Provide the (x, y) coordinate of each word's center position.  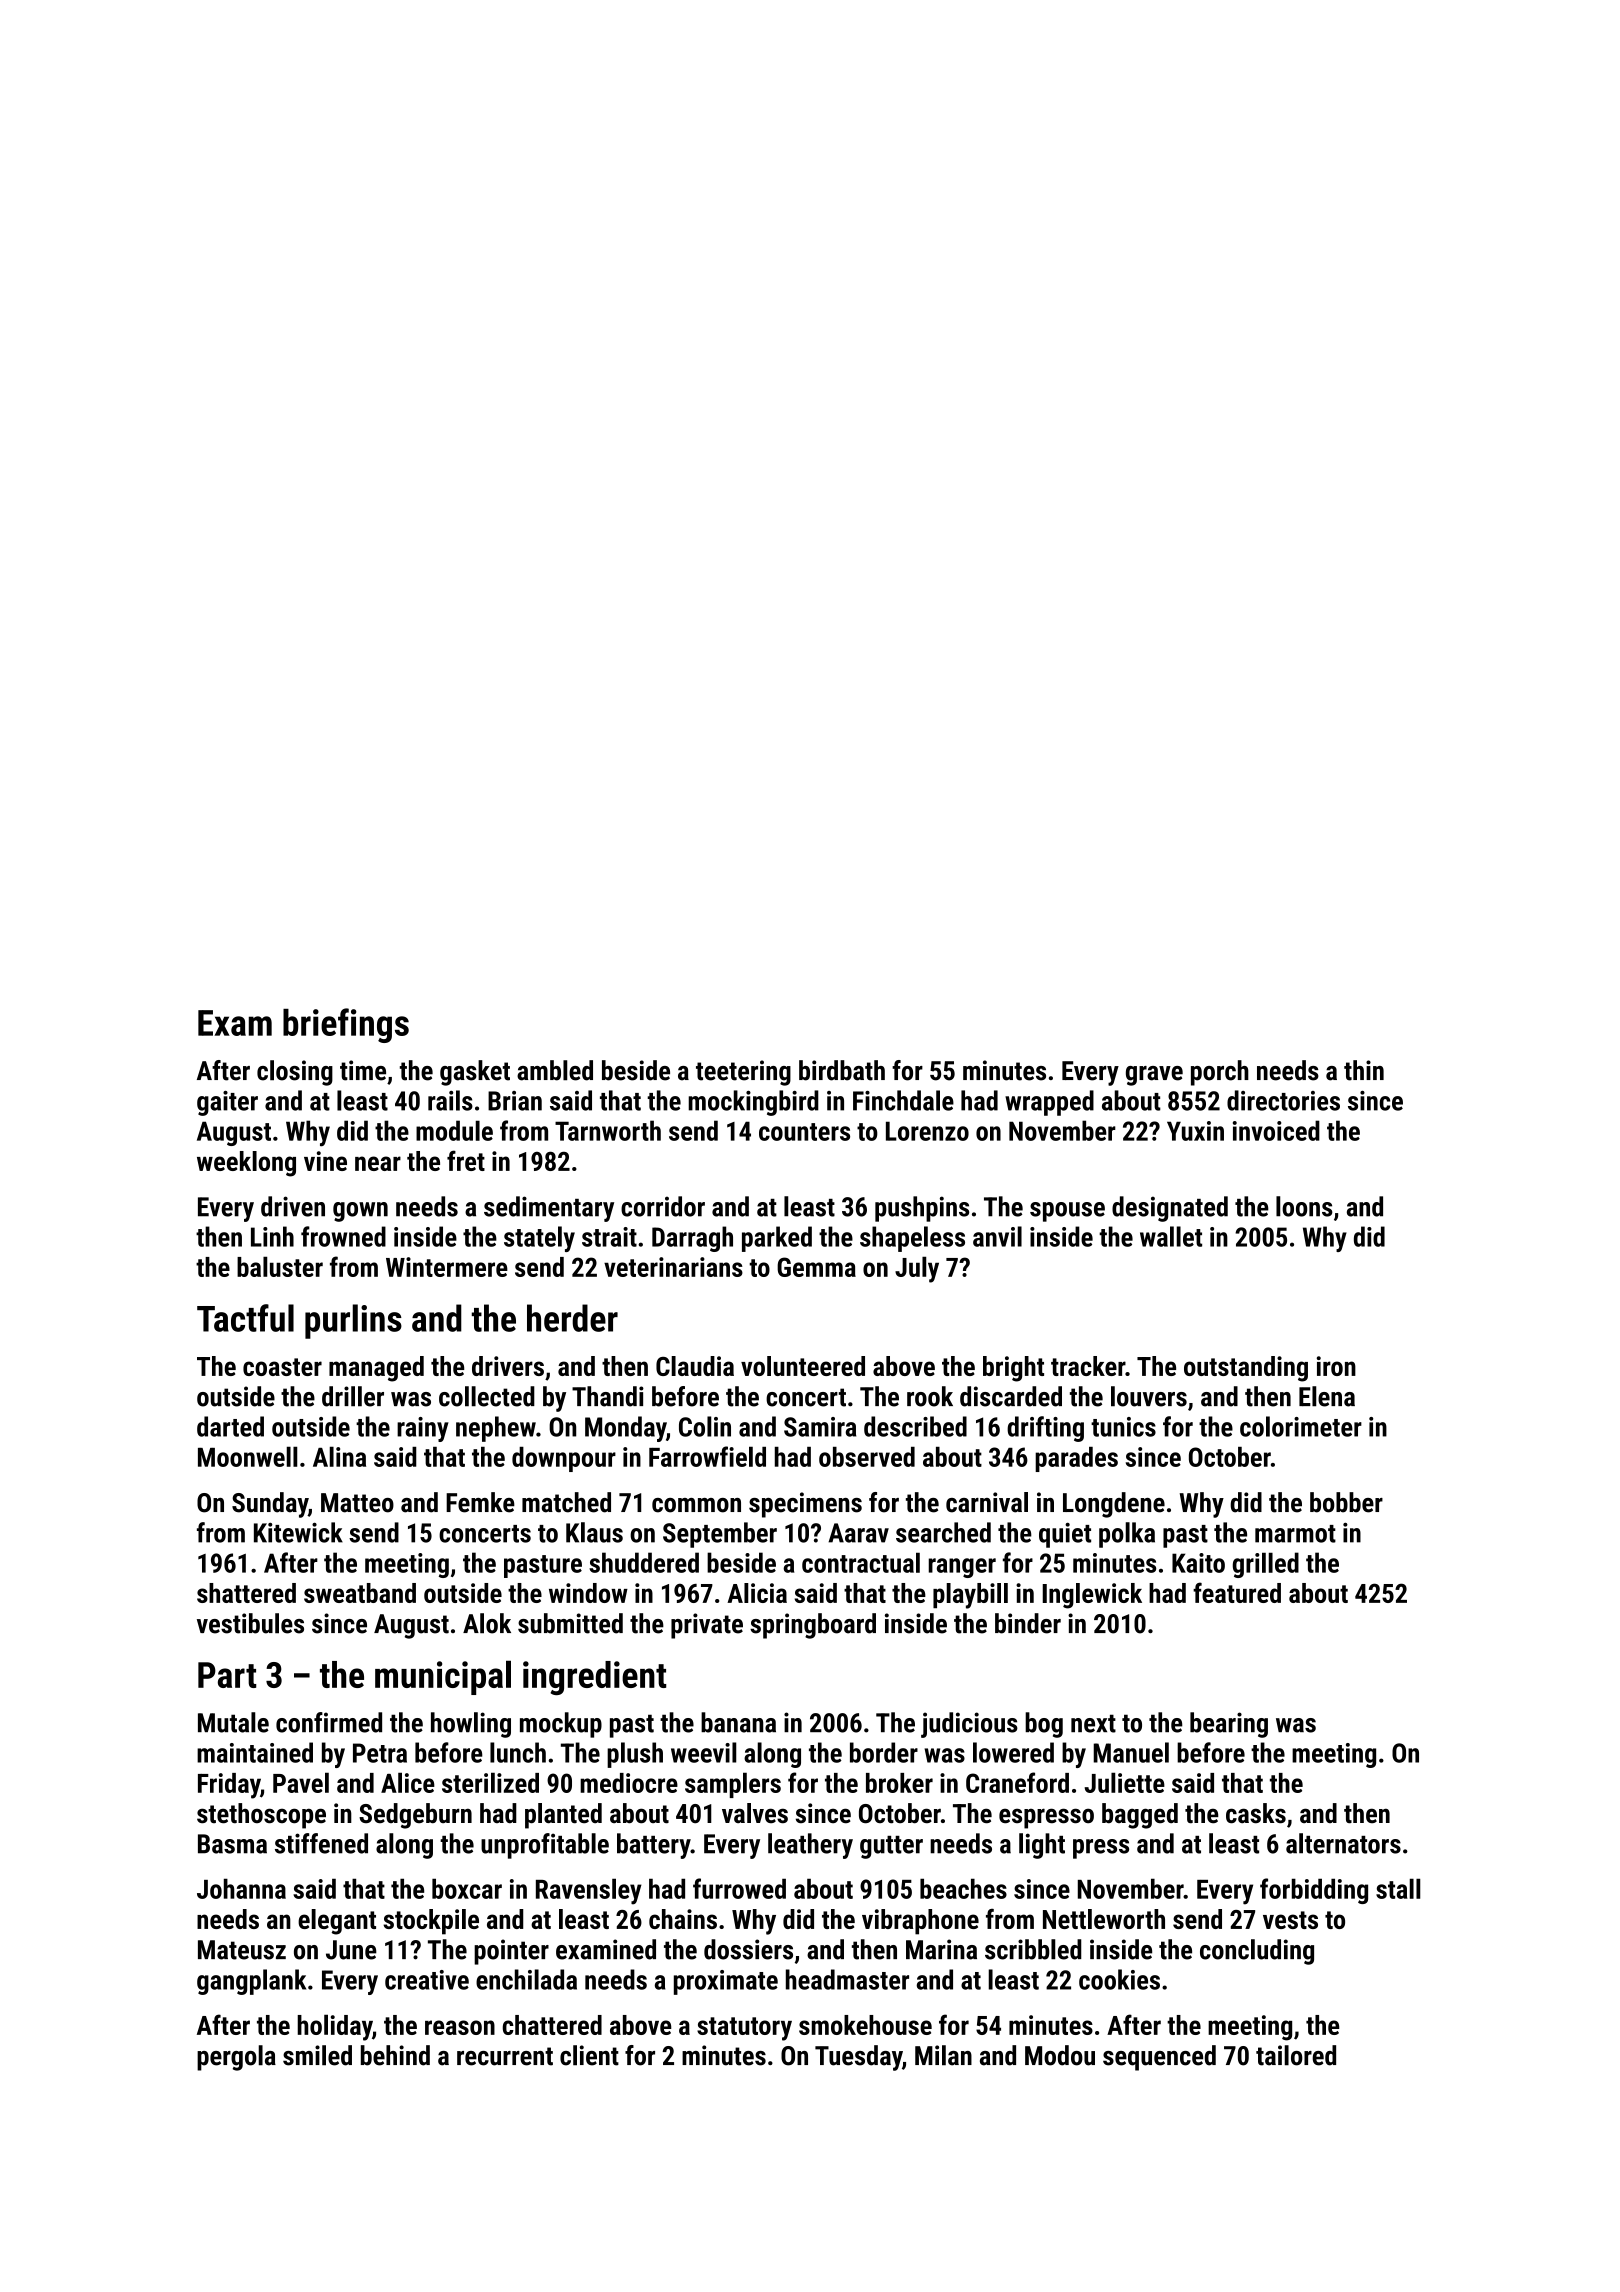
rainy (423, 1429)
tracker (1088, 1366)
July (917, 1269)
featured (1237, 1592)
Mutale (233, 1722)
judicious (969, 1725)
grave (1154, 1076)
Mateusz (242, 1950)
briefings (346, 1025)
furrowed (739, 1888)
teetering (743, 1073)
